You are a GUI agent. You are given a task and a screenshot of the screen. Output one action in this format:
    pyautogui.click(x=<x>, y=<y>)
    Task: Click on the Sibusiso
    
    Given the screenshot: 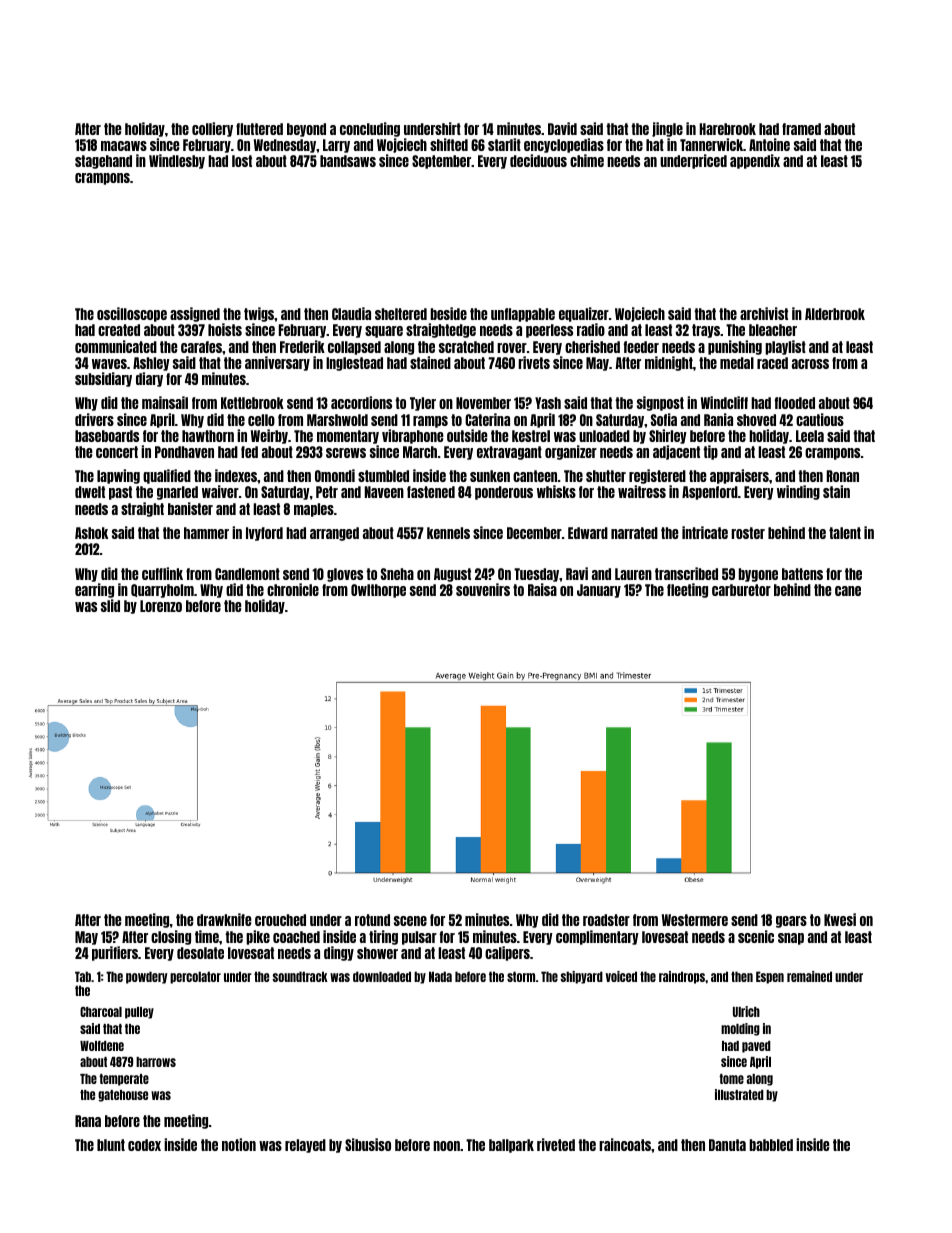 What is the action you would take?
    pyautogui.click(x=368, y=1144)
